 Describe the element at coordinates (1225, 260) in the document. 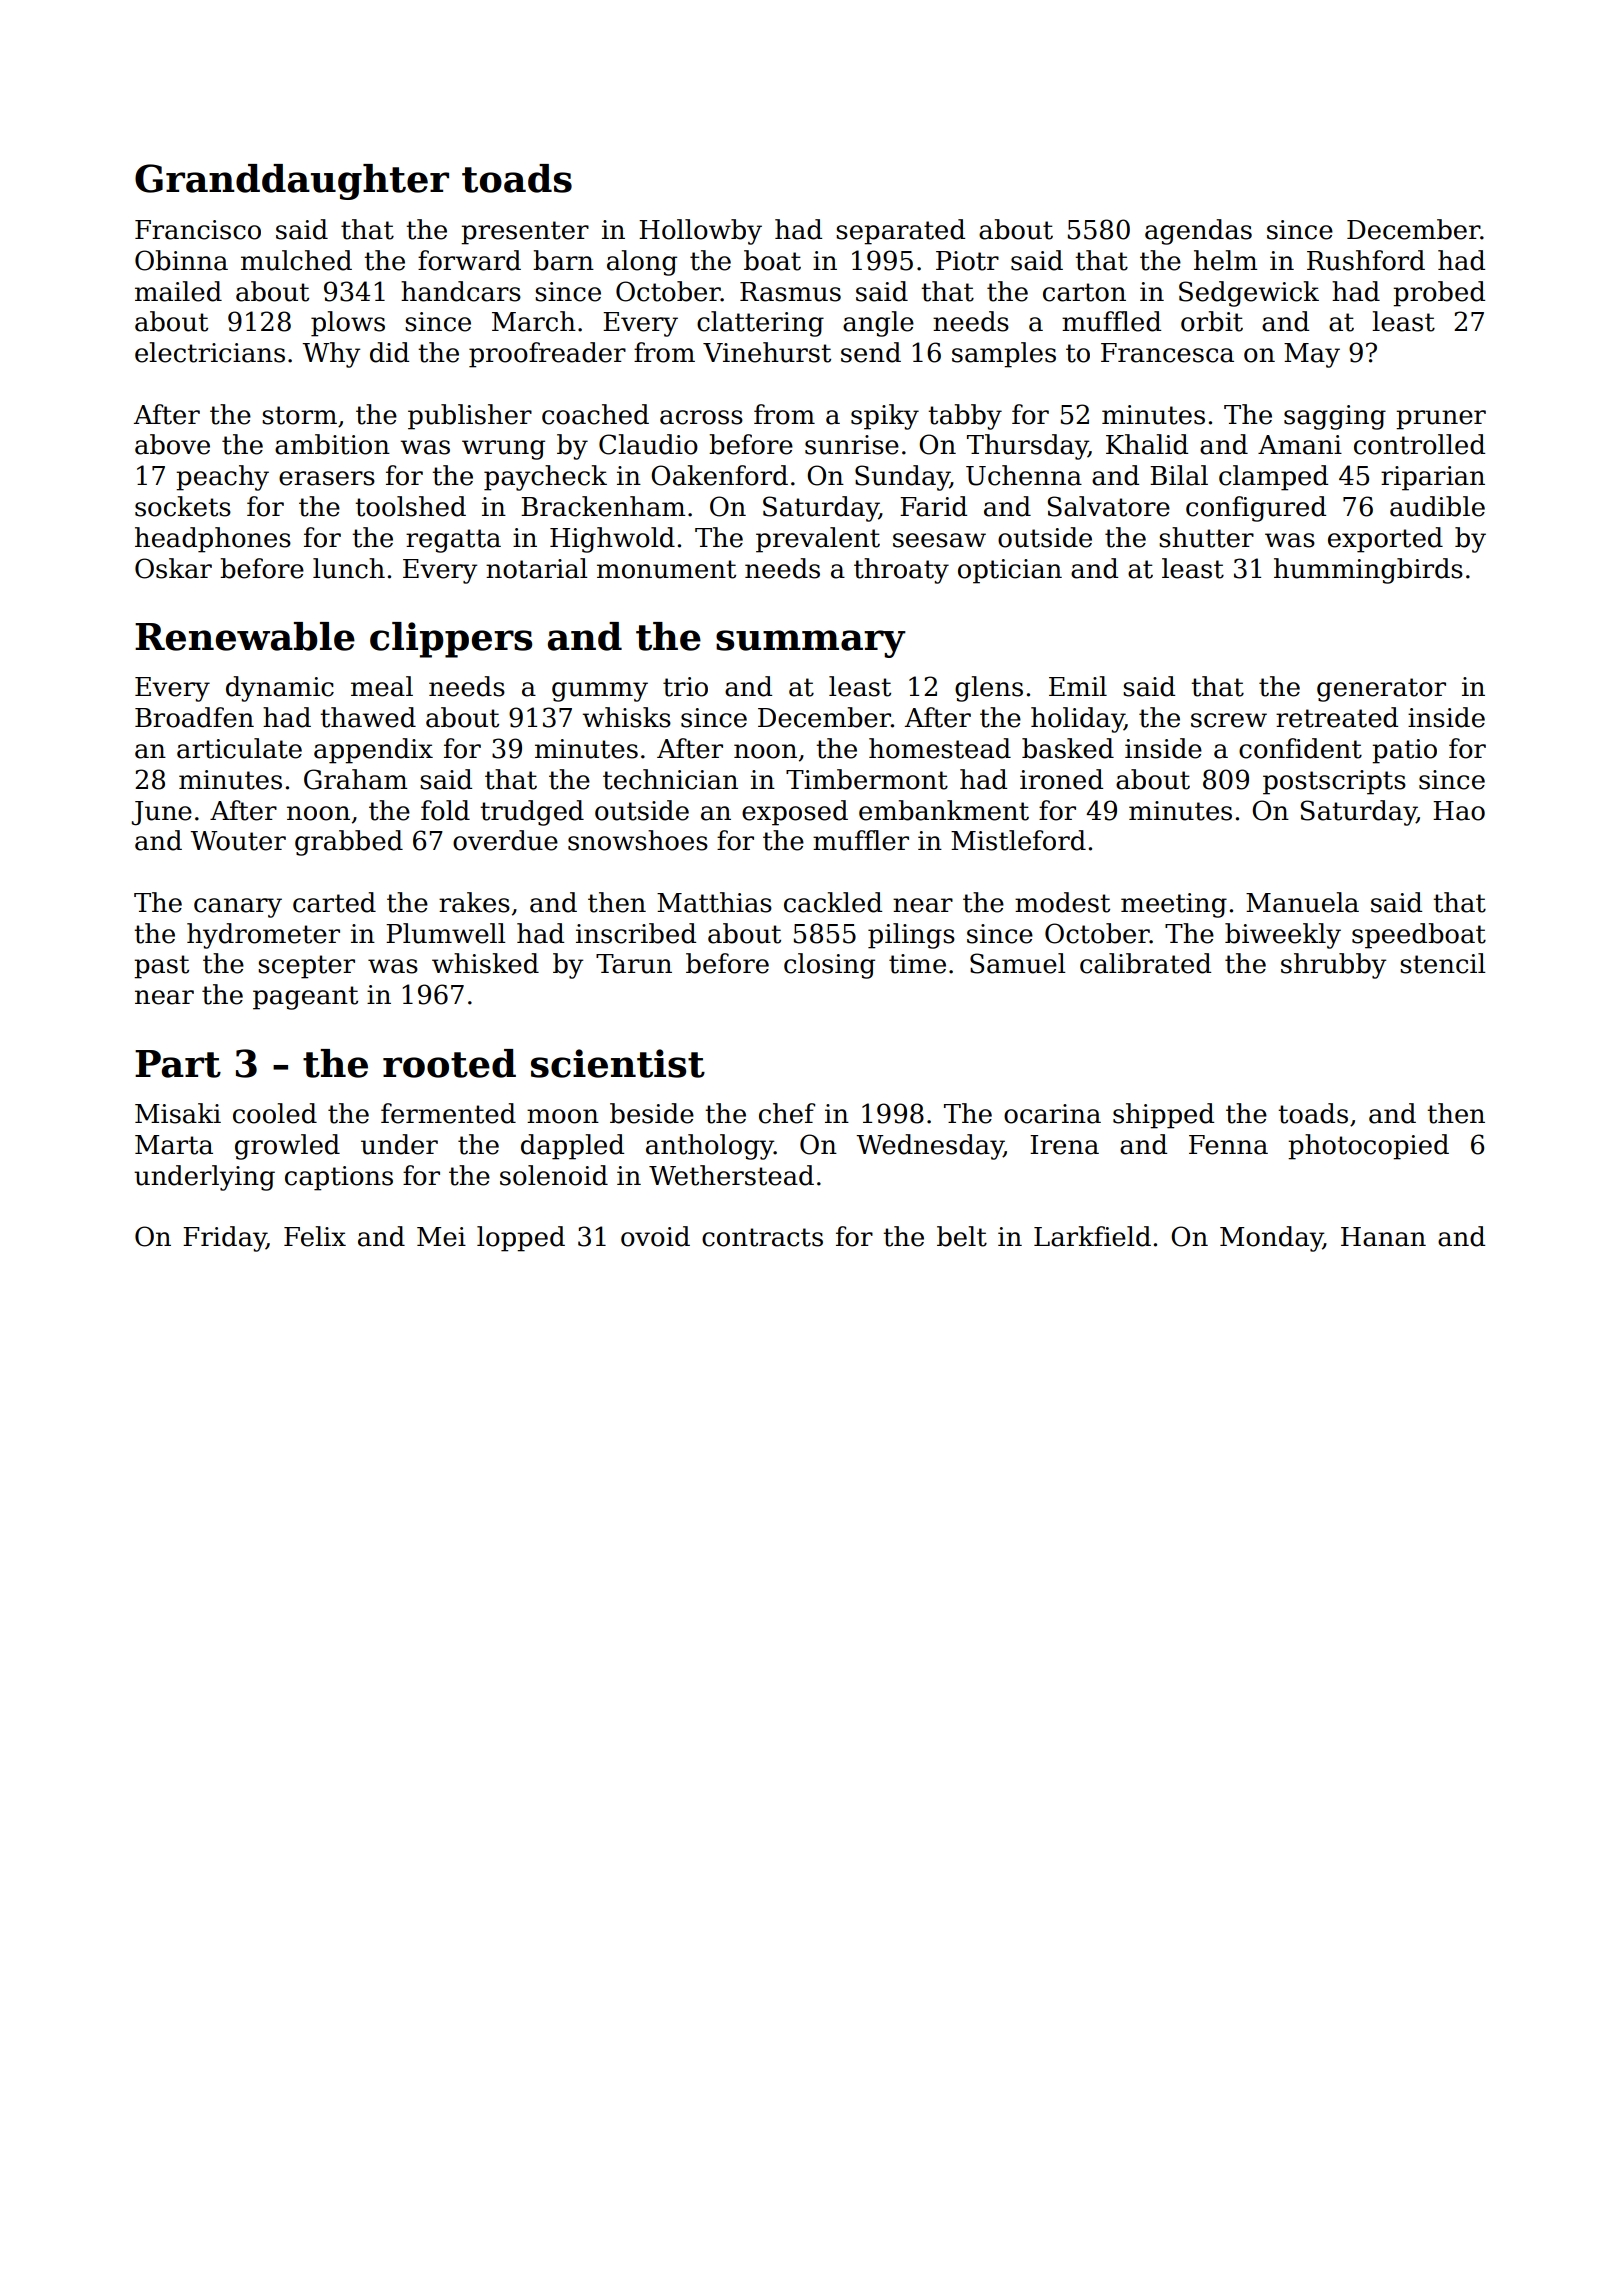

I see `helm` at that location.
